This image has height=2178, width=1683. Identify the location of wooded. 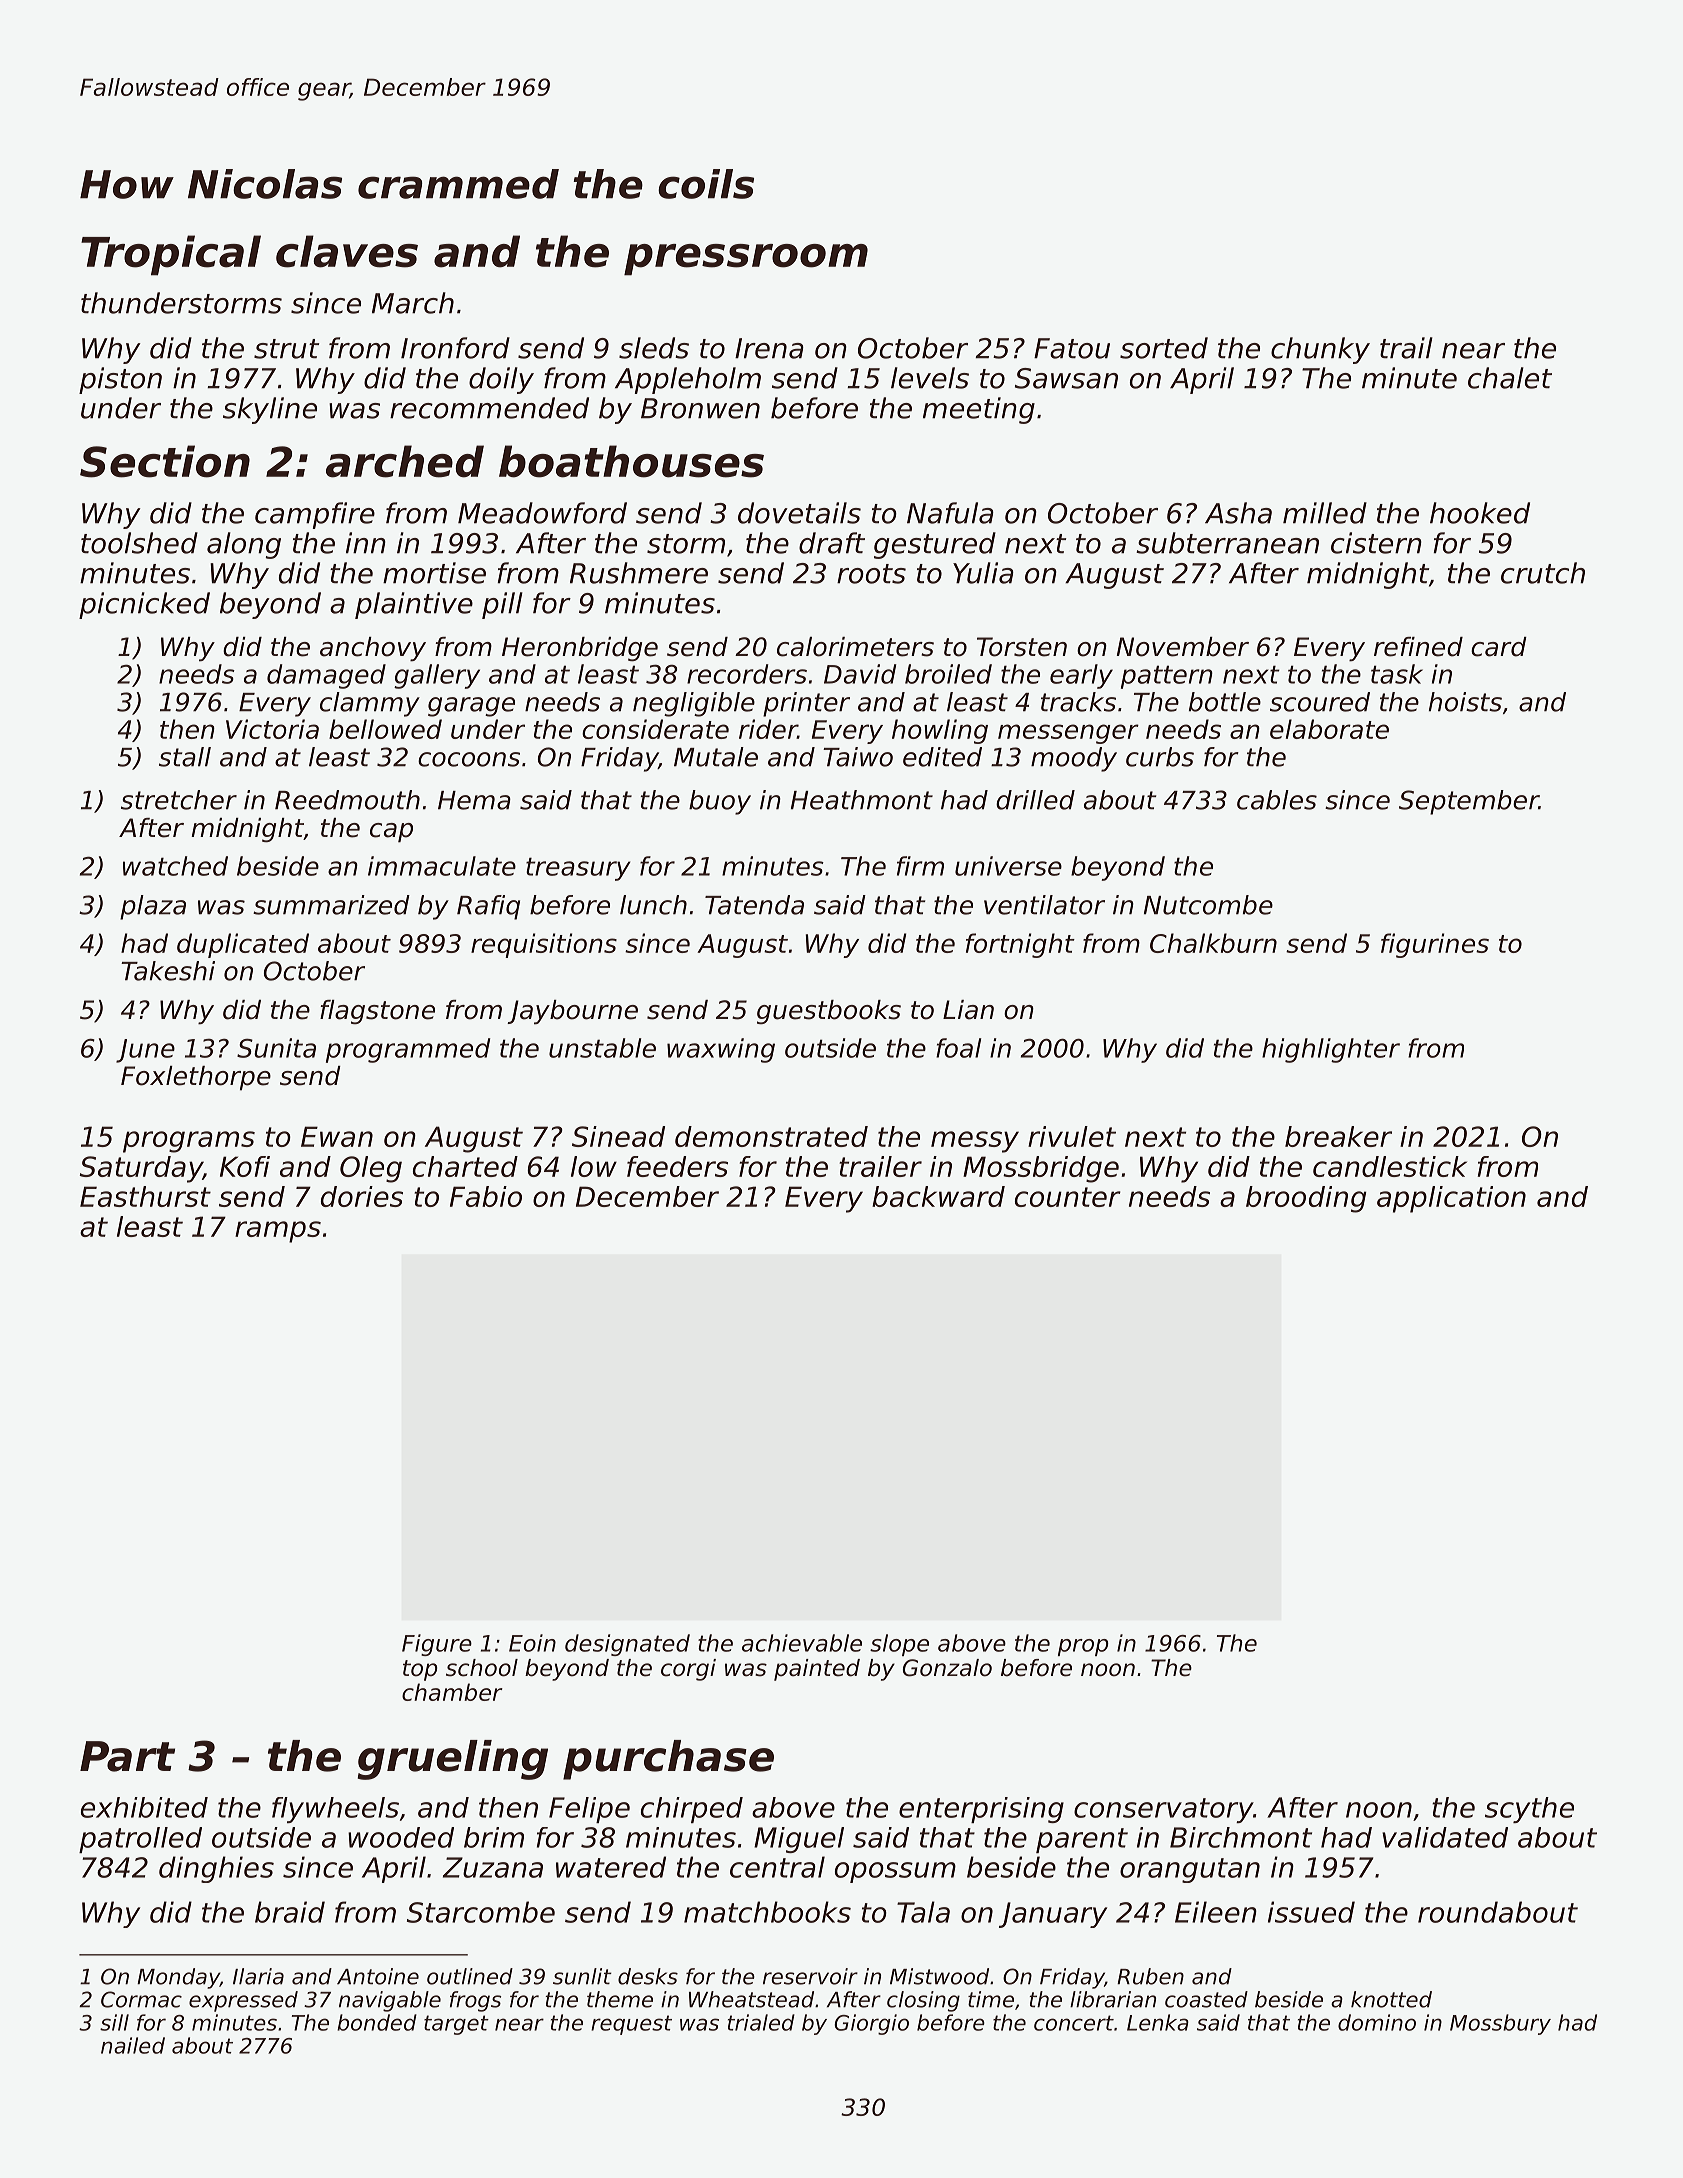
(401, 1837).
